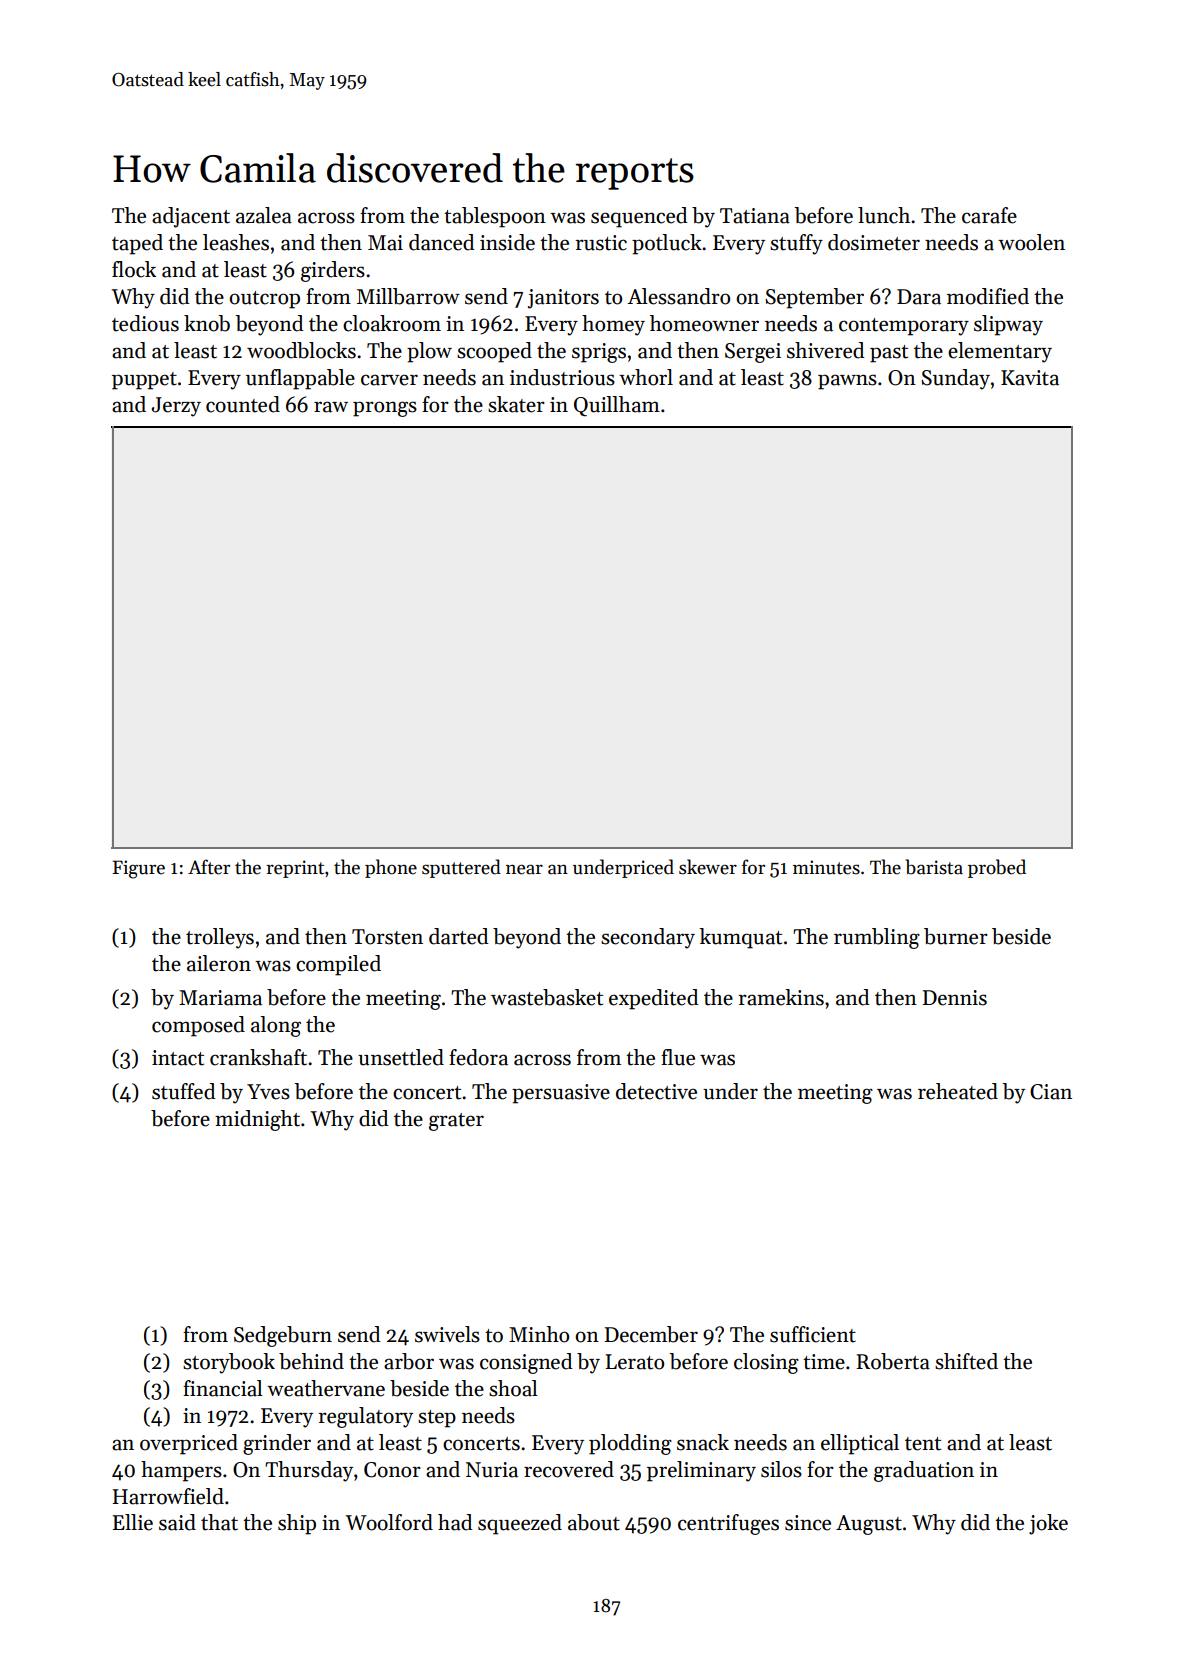  What do you see at coordinates (229, 1363) in the page?
I see `storybook` at bounding box center [229, 1363].
